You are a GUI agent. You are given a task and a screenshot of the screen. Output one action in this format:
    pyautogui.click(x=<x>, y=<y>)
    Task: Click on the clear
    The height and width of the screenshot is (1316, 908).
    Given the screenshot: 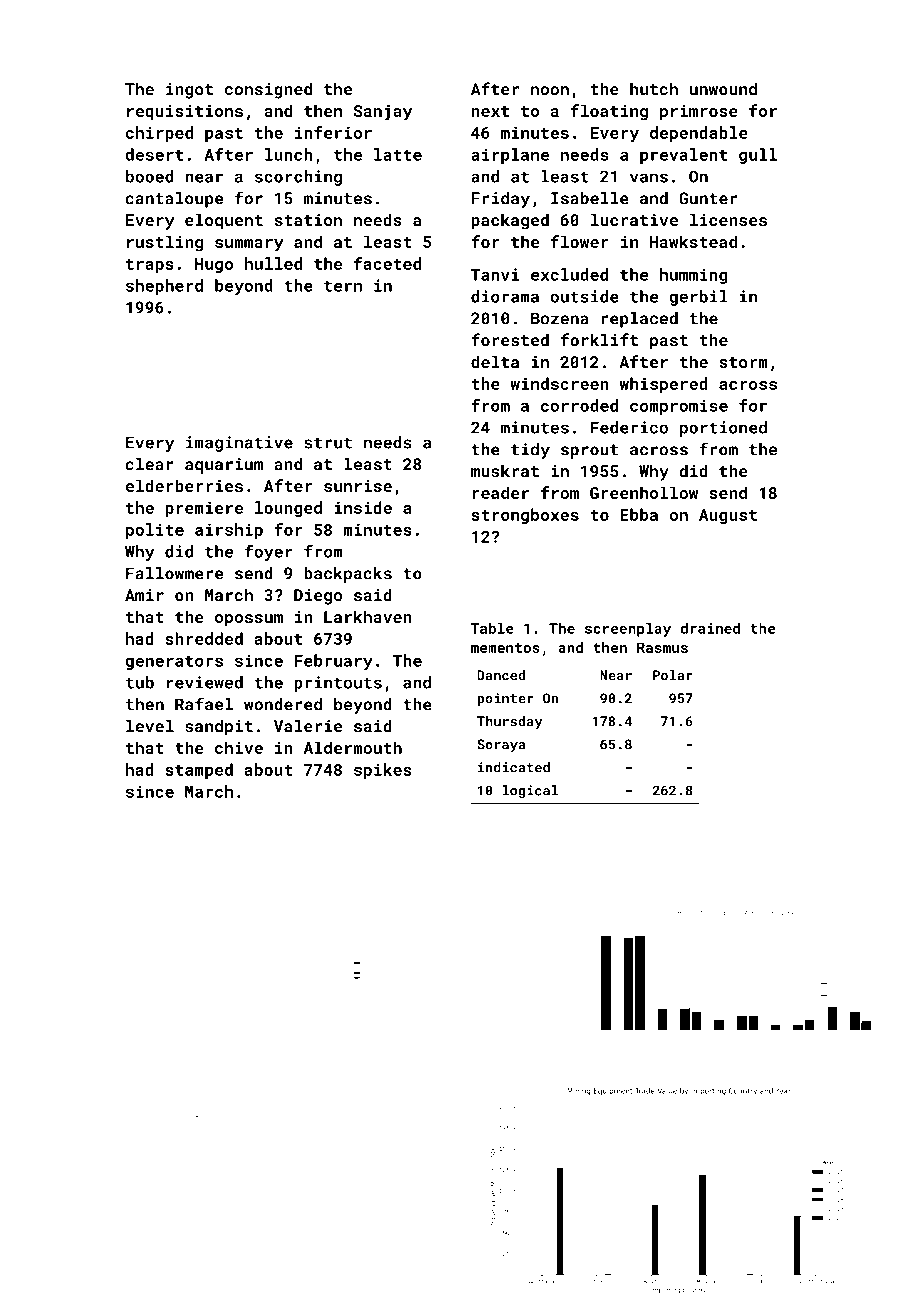 What is the action you would take?
    pyautogui.click(x=150, y=464)
